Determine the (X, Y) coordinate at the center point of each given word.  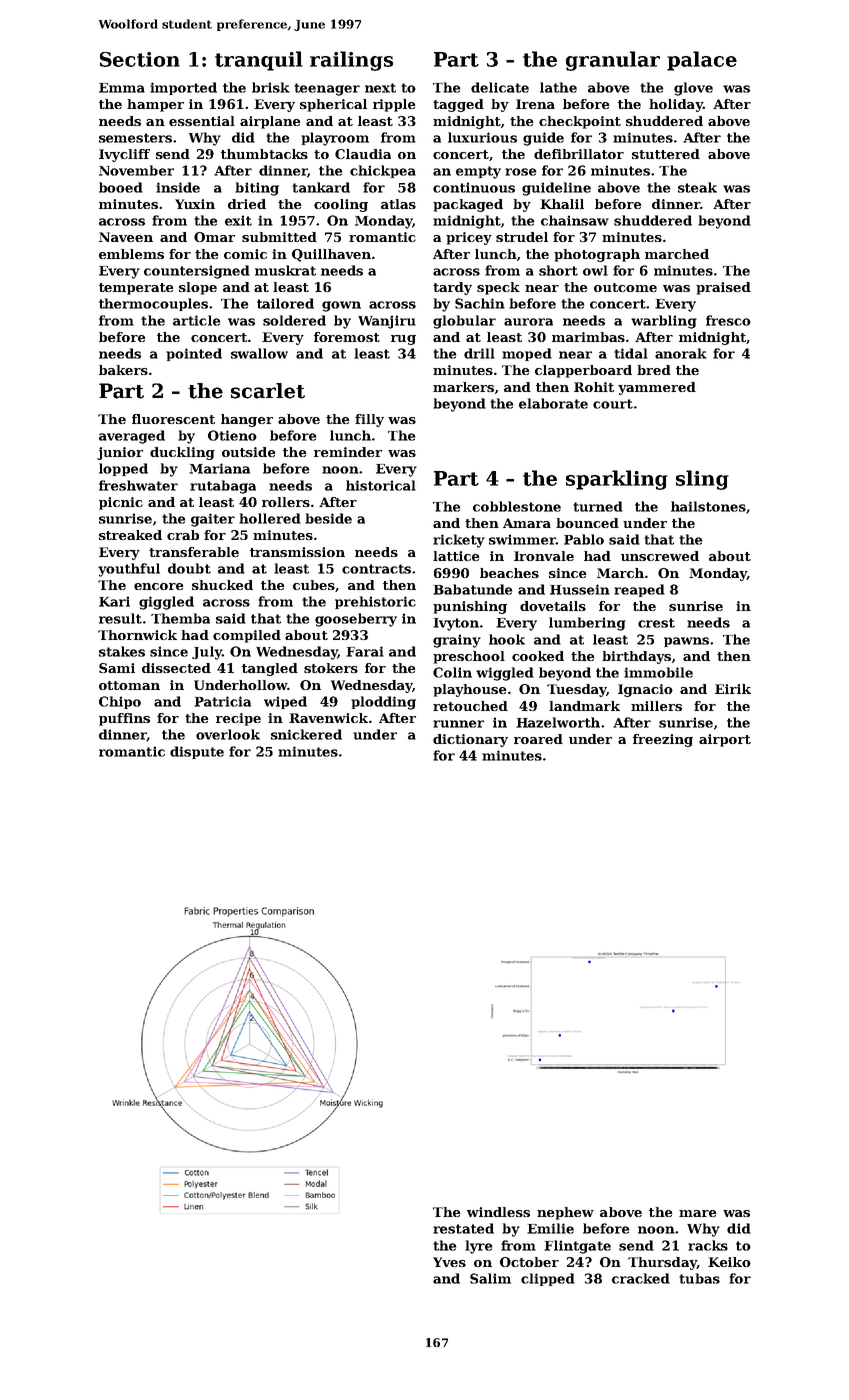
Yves (449, 1262)
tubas (699, 1278)
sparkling (617, 480)
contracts (376, 569)
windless (498, 1212)
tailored (285, 303)
